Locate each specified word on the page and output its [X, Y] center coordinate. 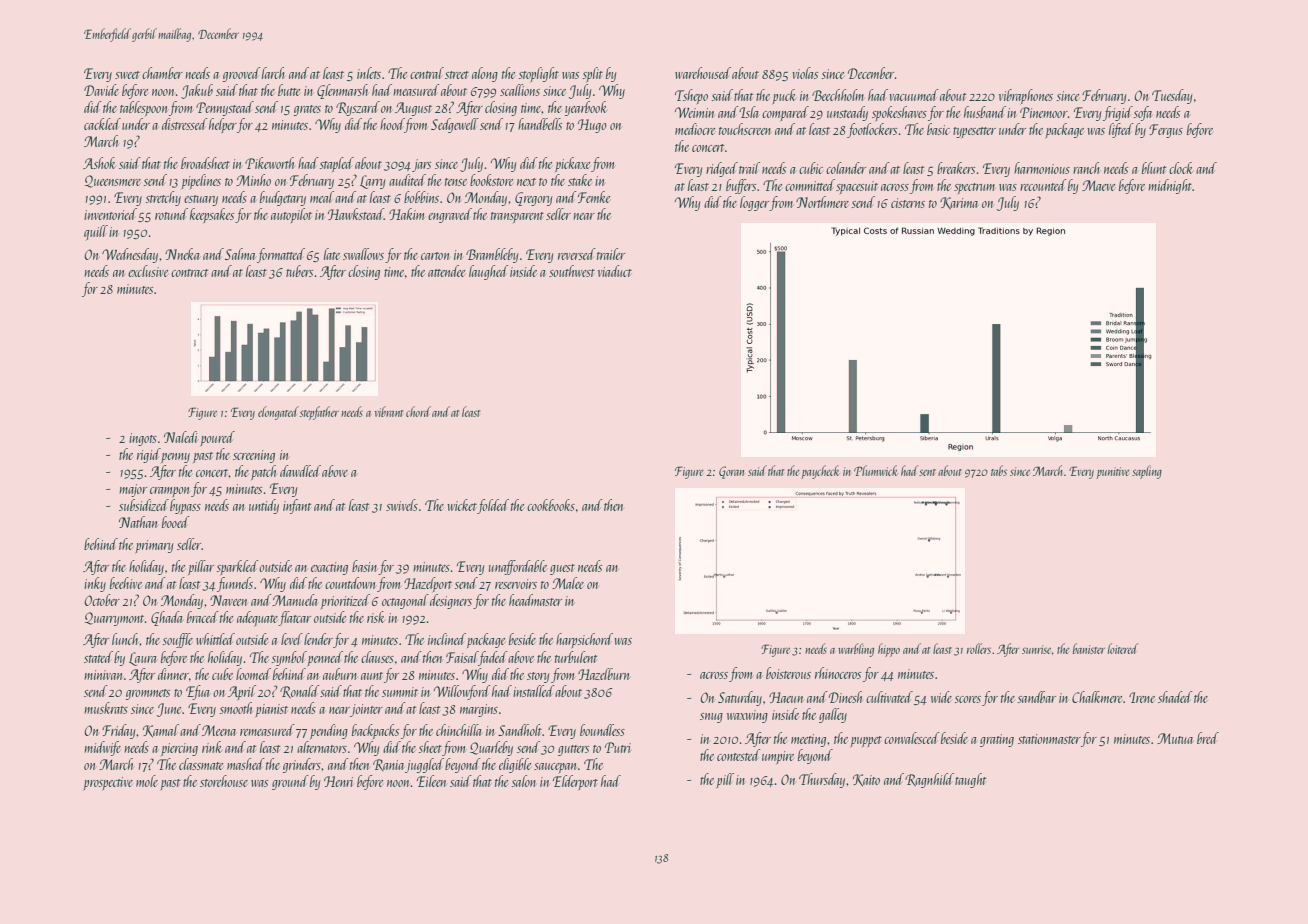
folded [493, 506]
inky [95, 584]
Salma [240, 254]
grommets [148, 694]
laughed [489, 272]
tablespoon [143, 108]
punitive [1113, 473]
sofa [1143, 113]
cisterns [908, 203]
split [593, 74]
